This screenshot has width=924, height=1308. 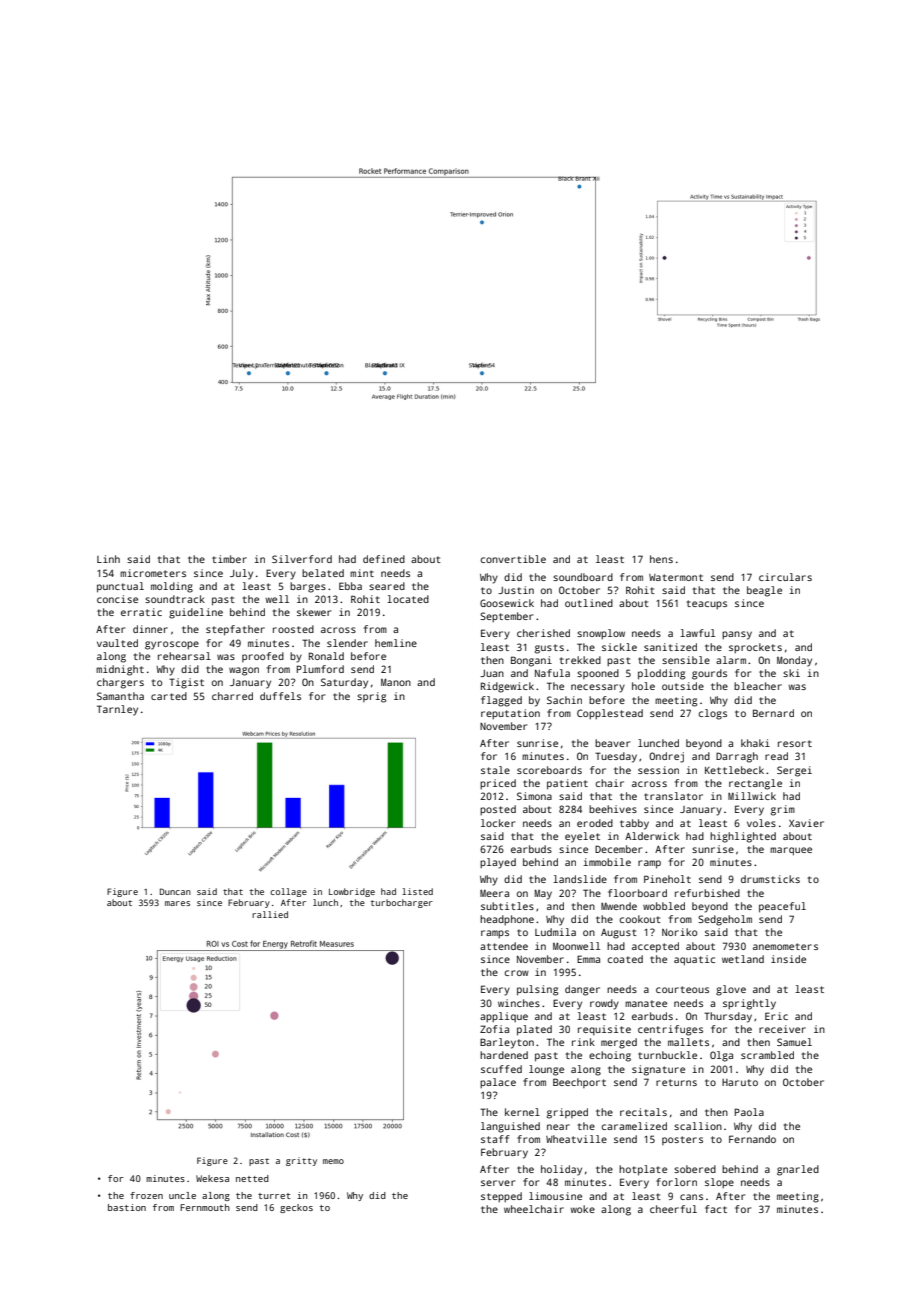 What do you see at coordinates (117, 599) in the screenshot?
I see `concise` at bounding box center [117, 599].
